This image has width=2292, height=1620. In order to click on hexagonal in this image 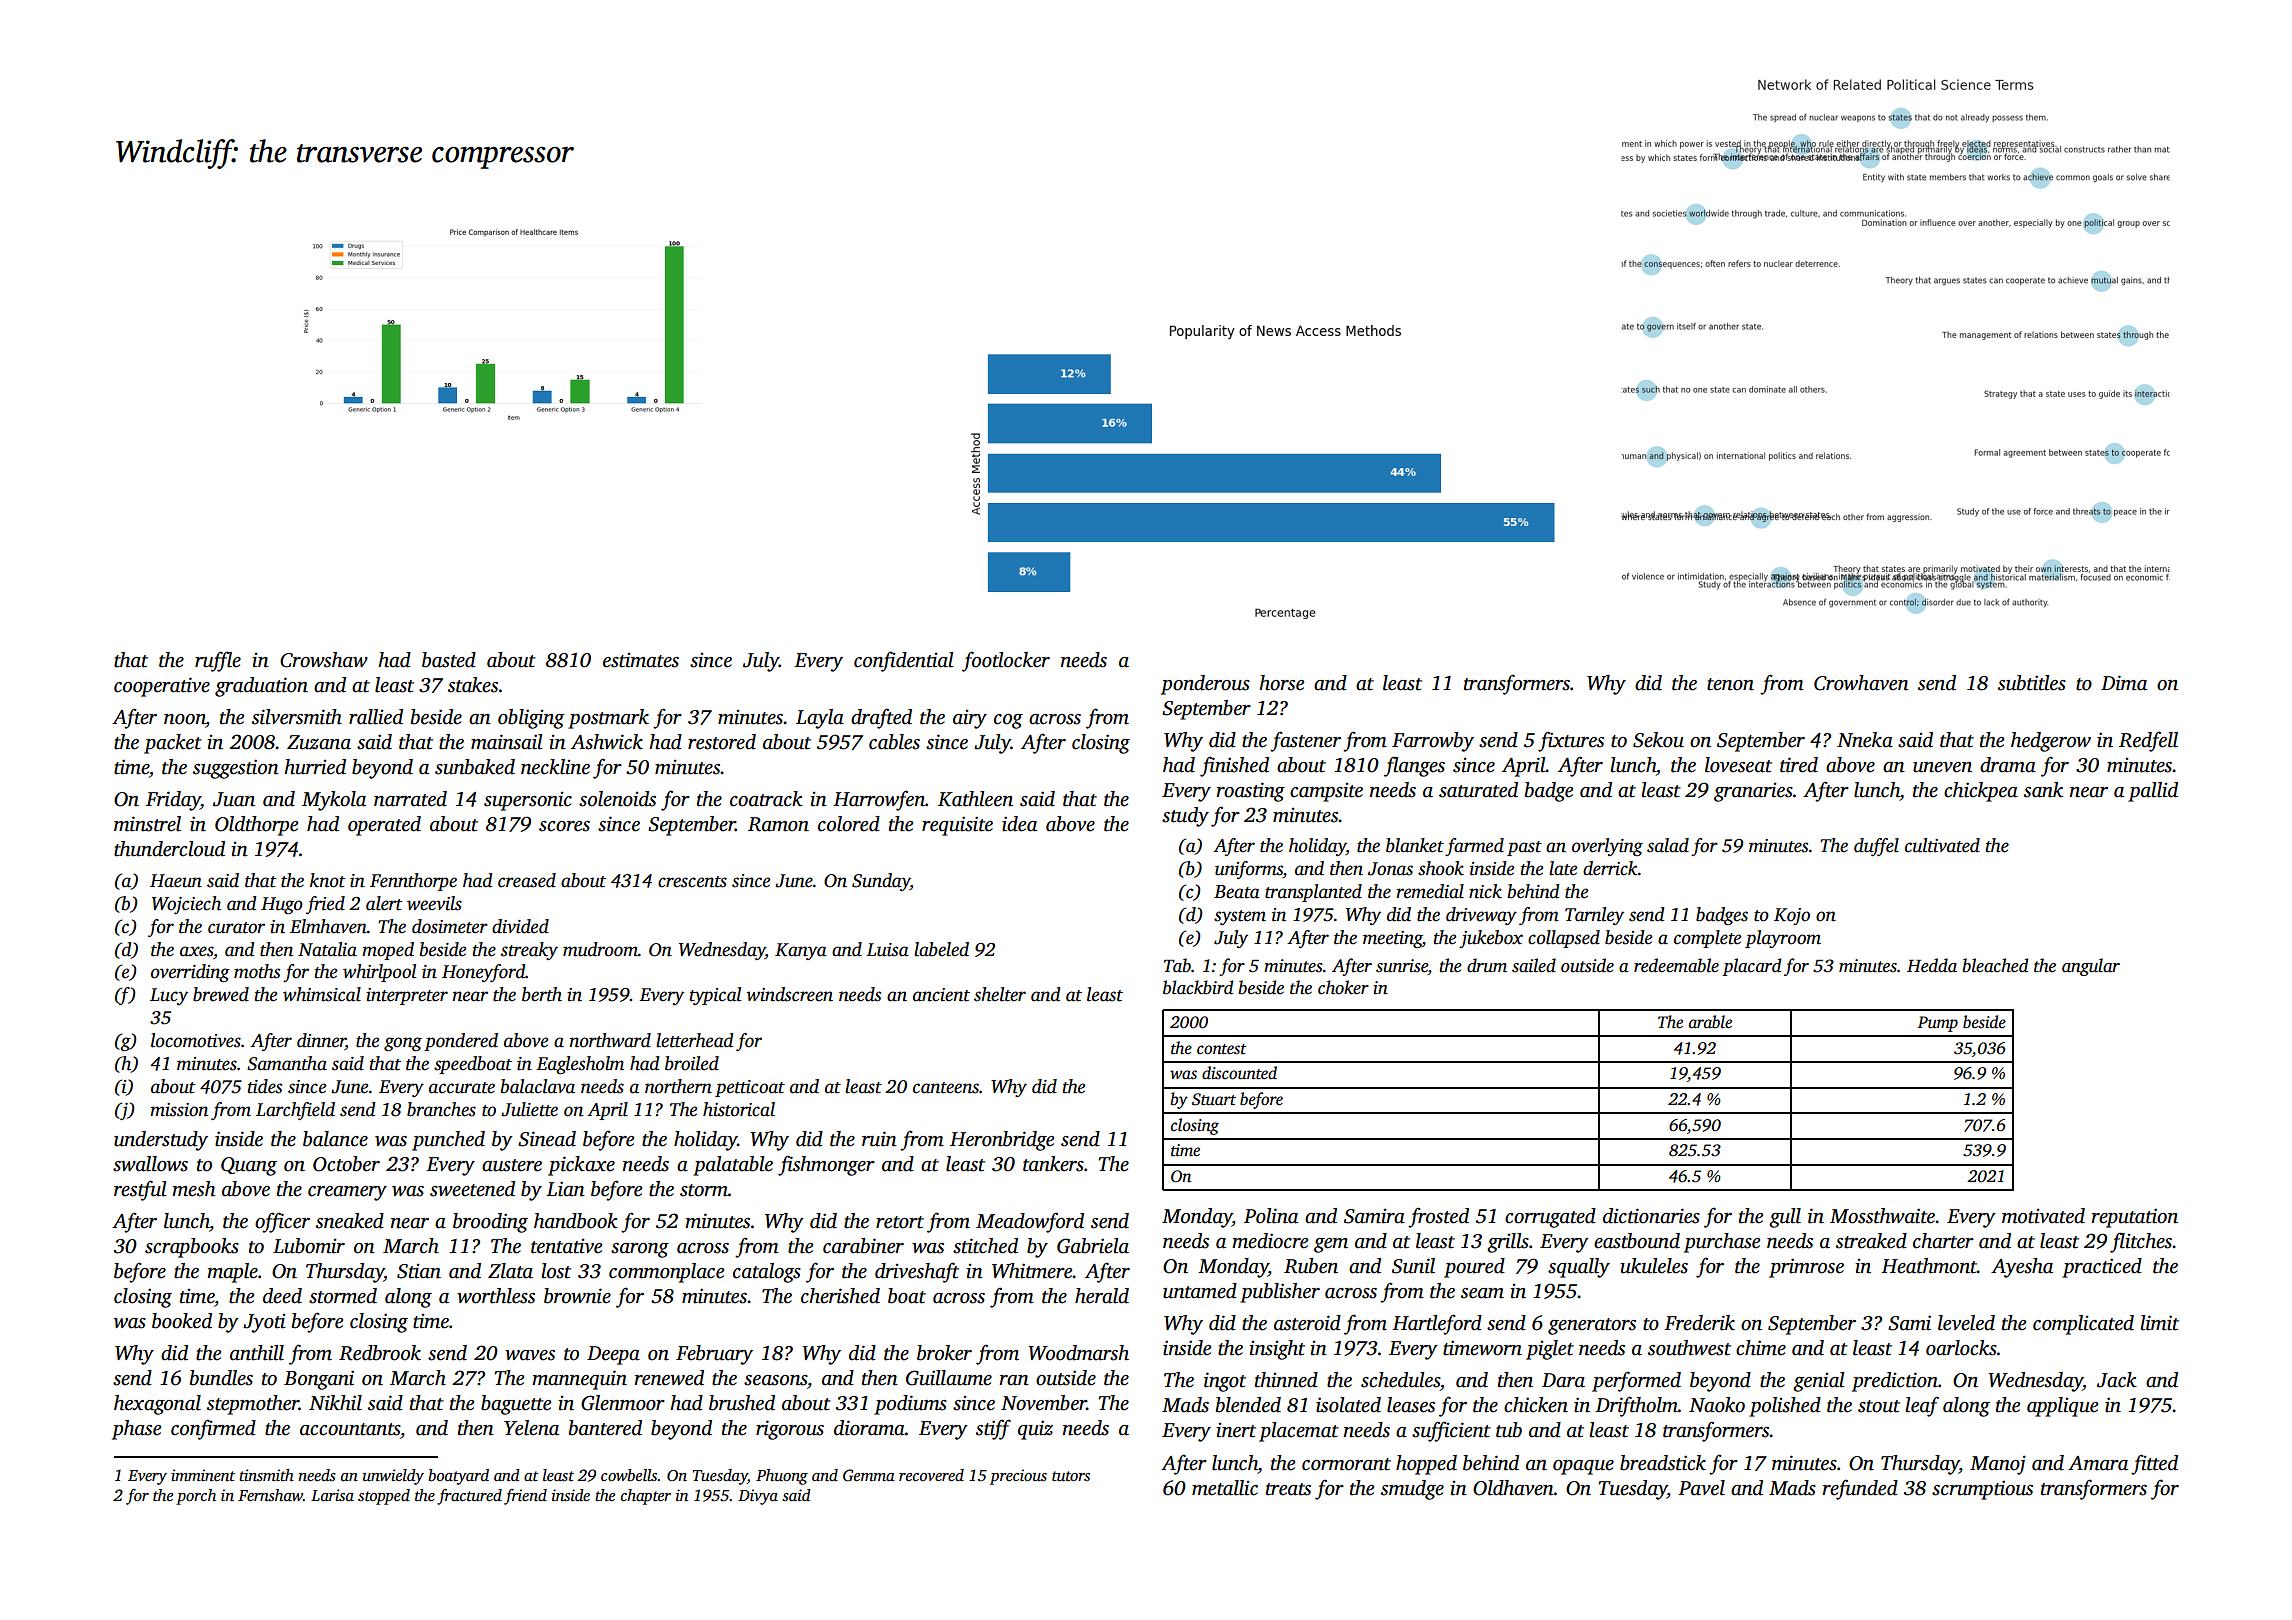, I will do `click(157, 1405)`.
